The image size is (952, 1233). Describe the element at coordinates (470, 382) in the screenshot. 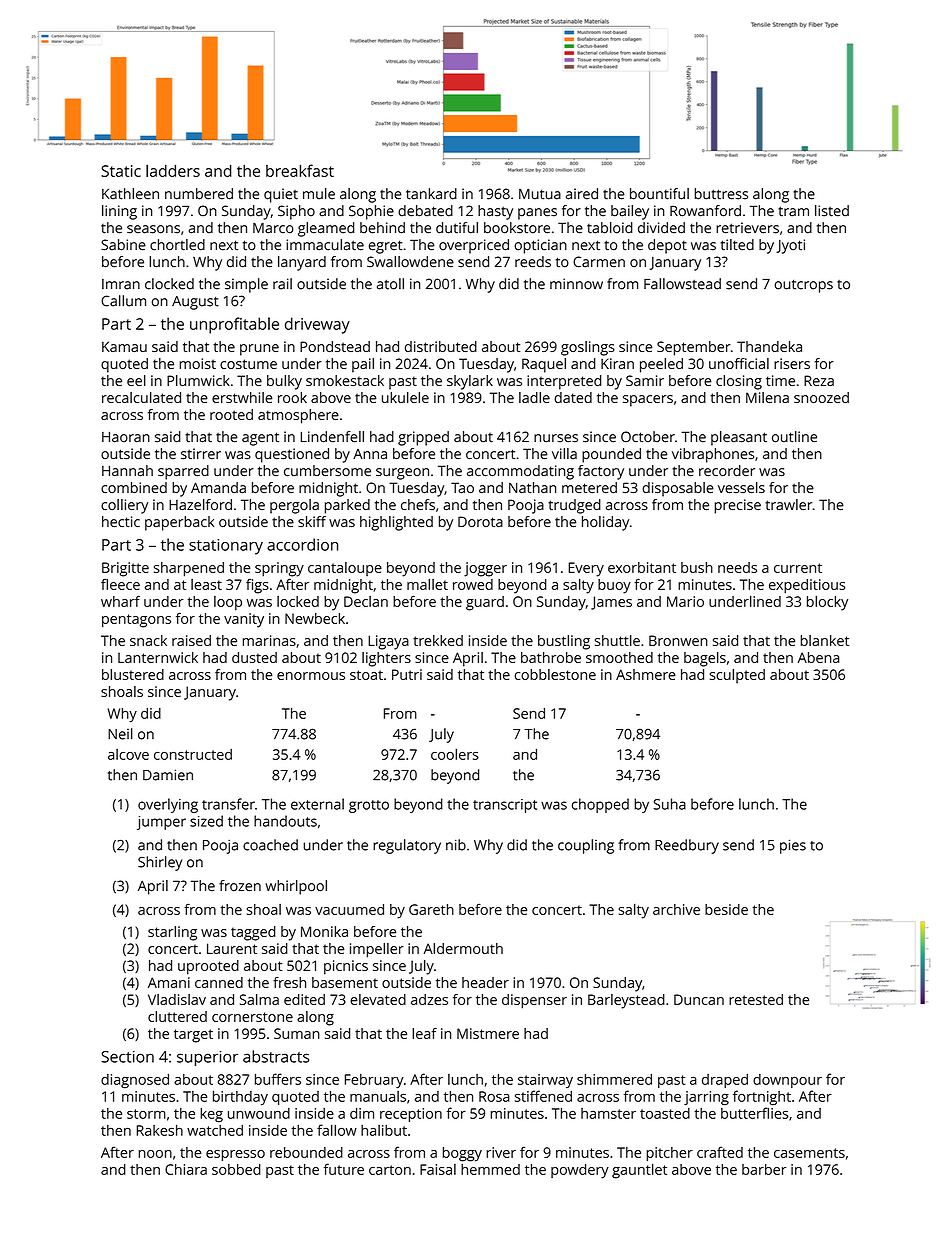

I see `skylark` at that location.
